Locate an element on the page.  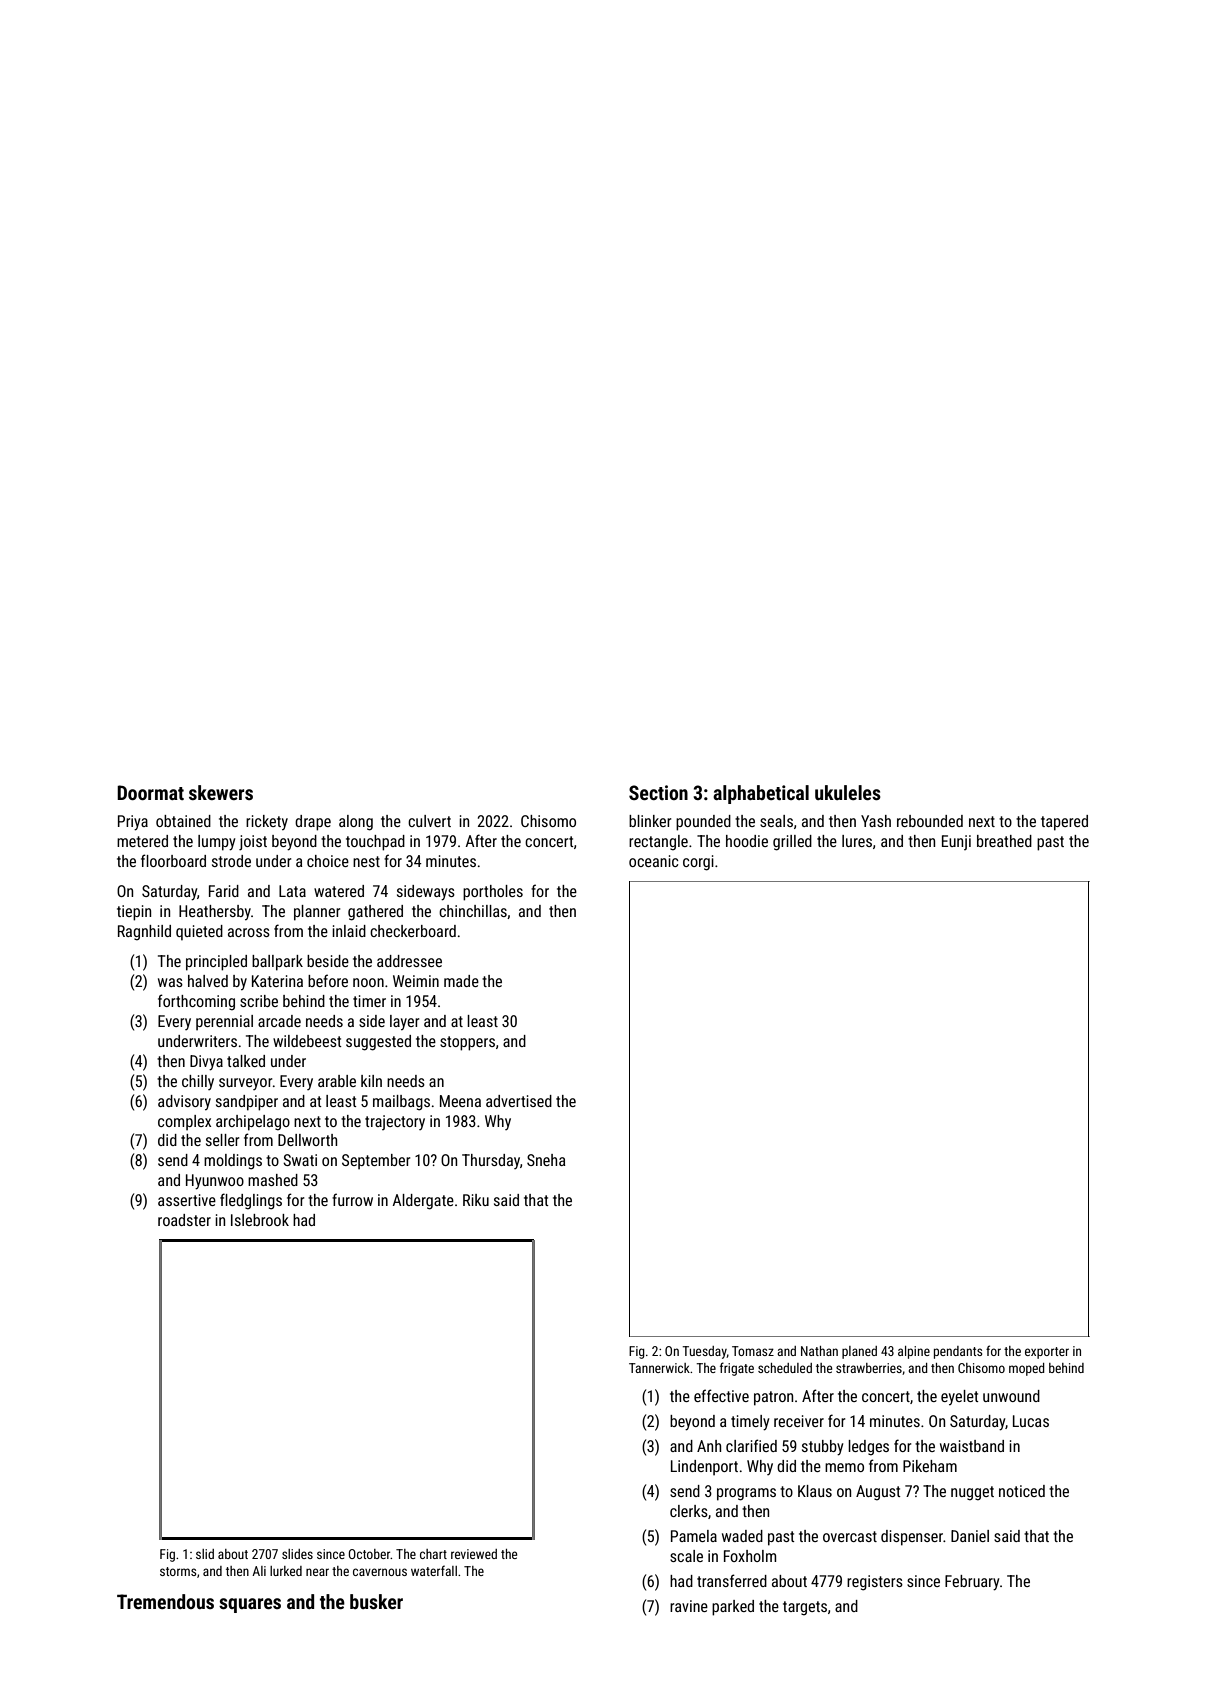
assertive is located at coordinates (187, 1200).
